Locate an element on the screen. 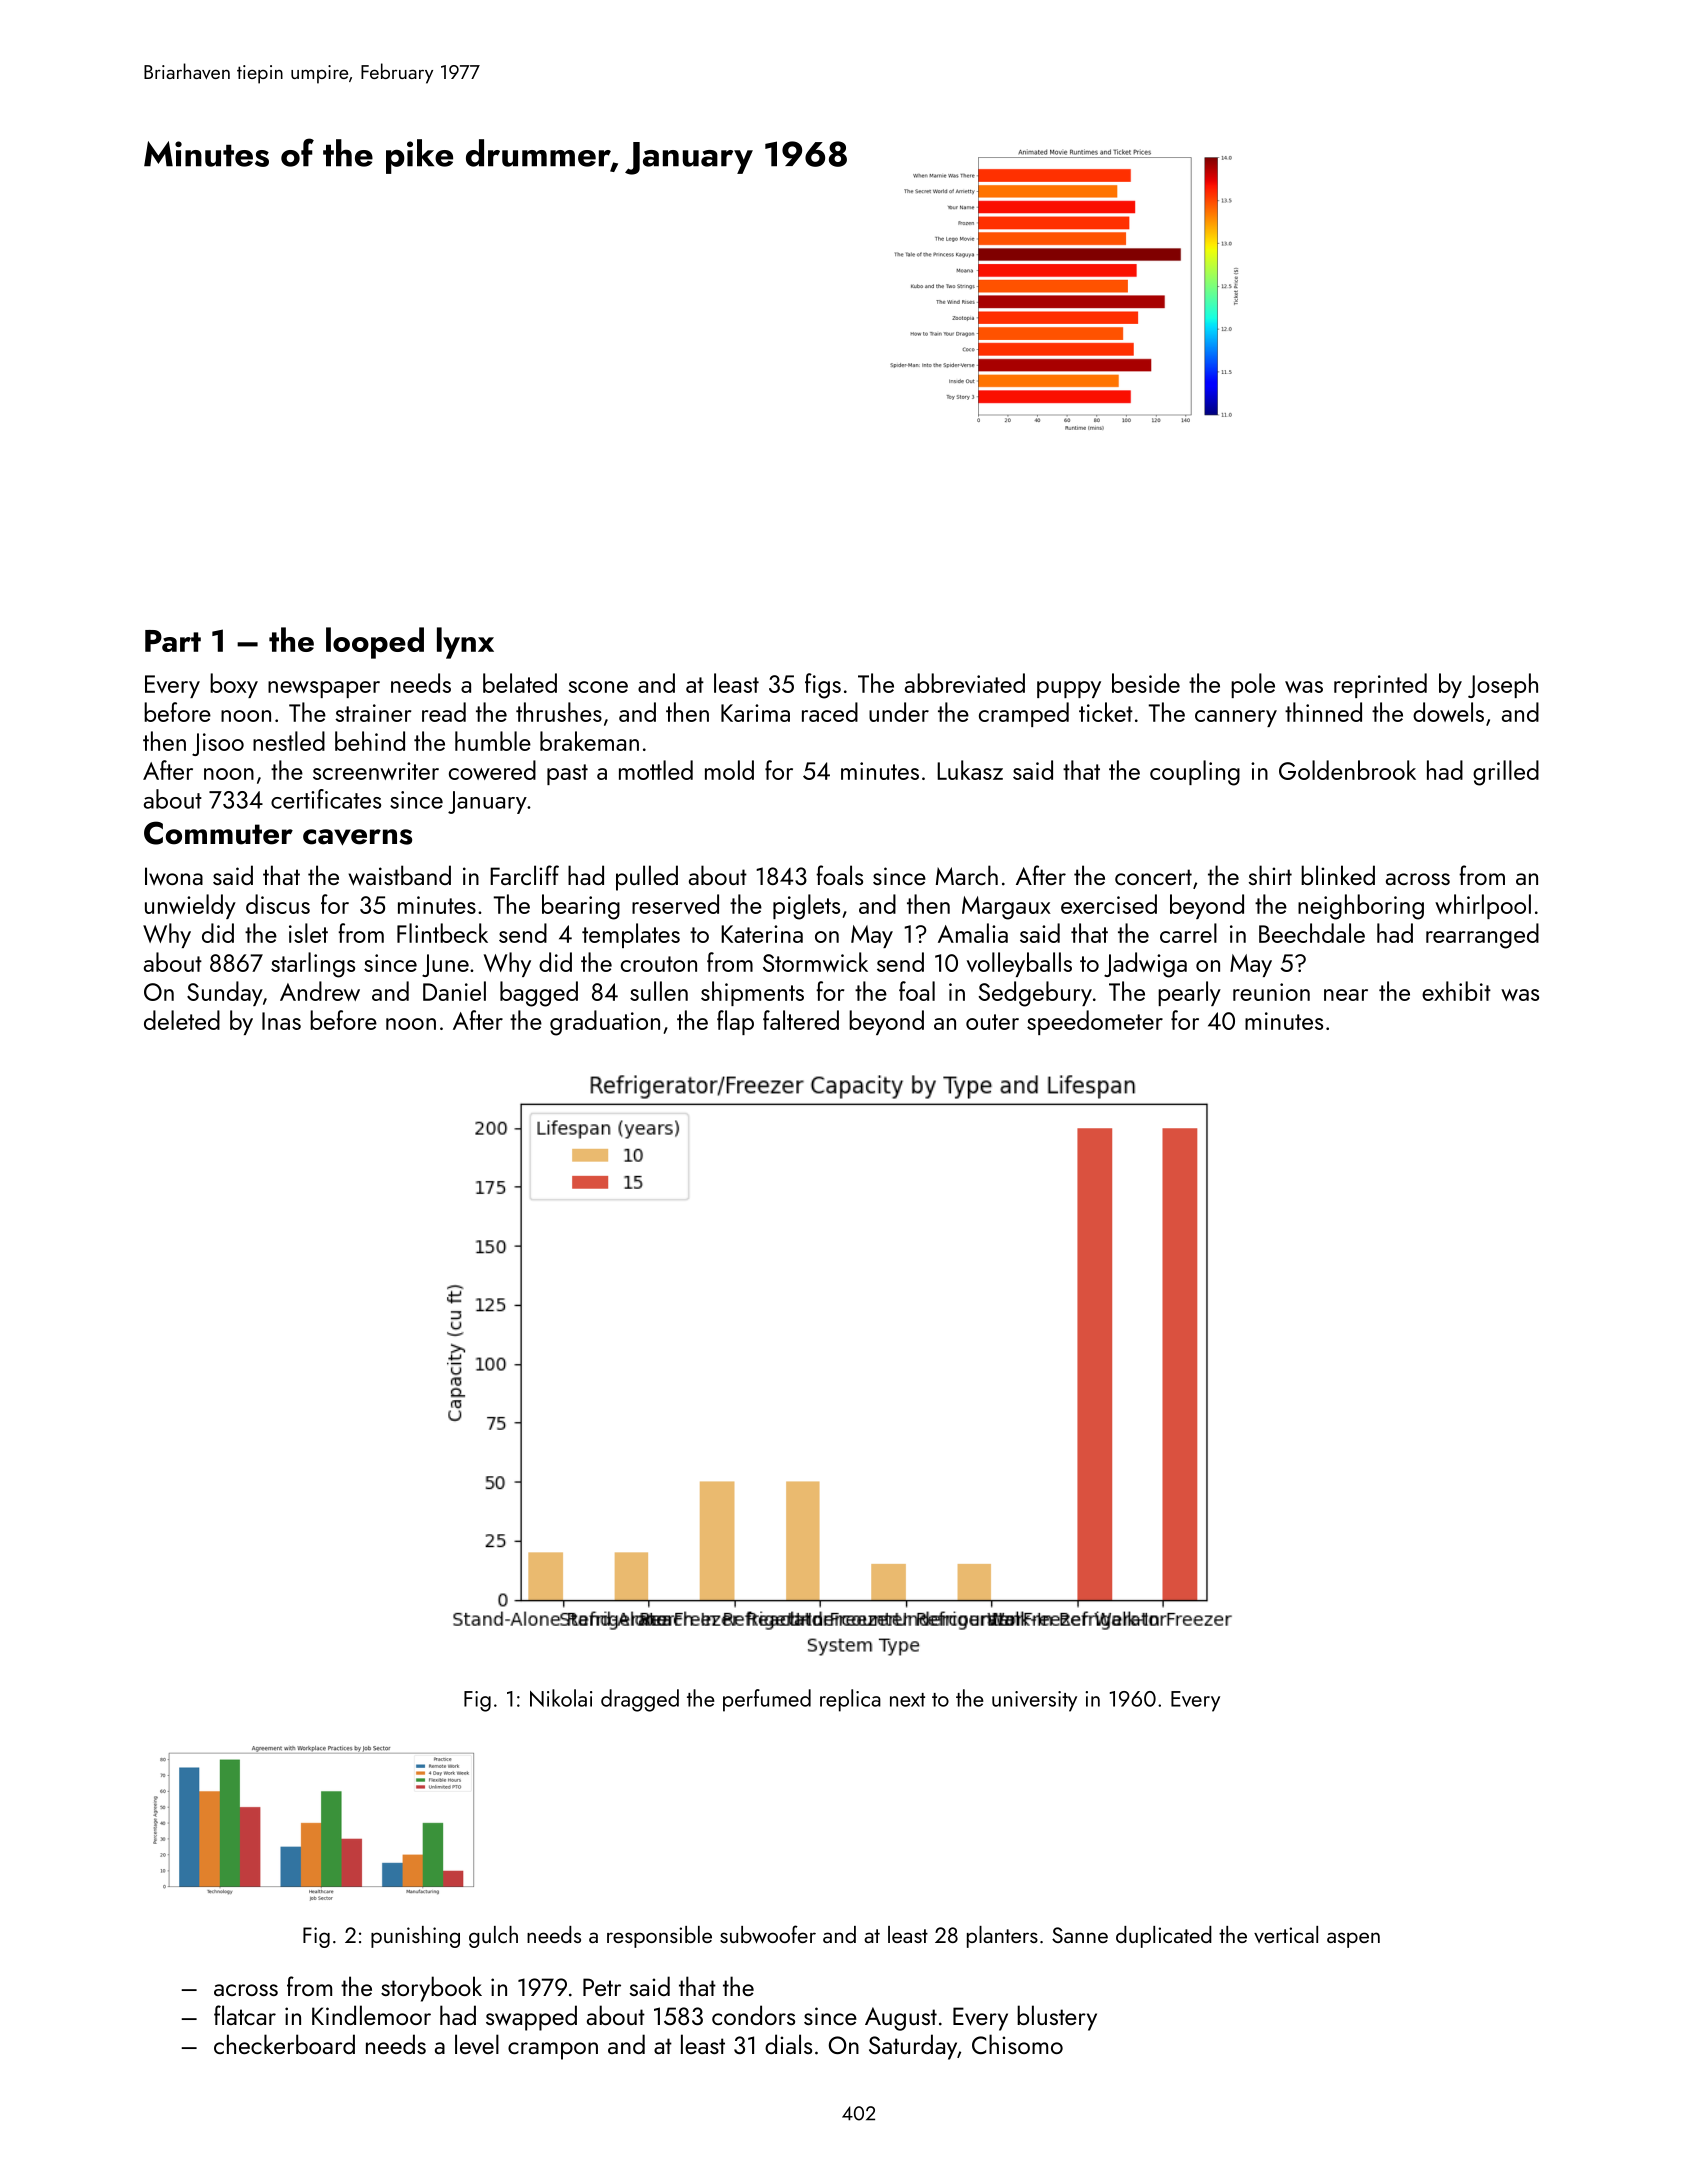 This screenshot has height=2178, width=1683. near is located at coordinates (1346, 995).
